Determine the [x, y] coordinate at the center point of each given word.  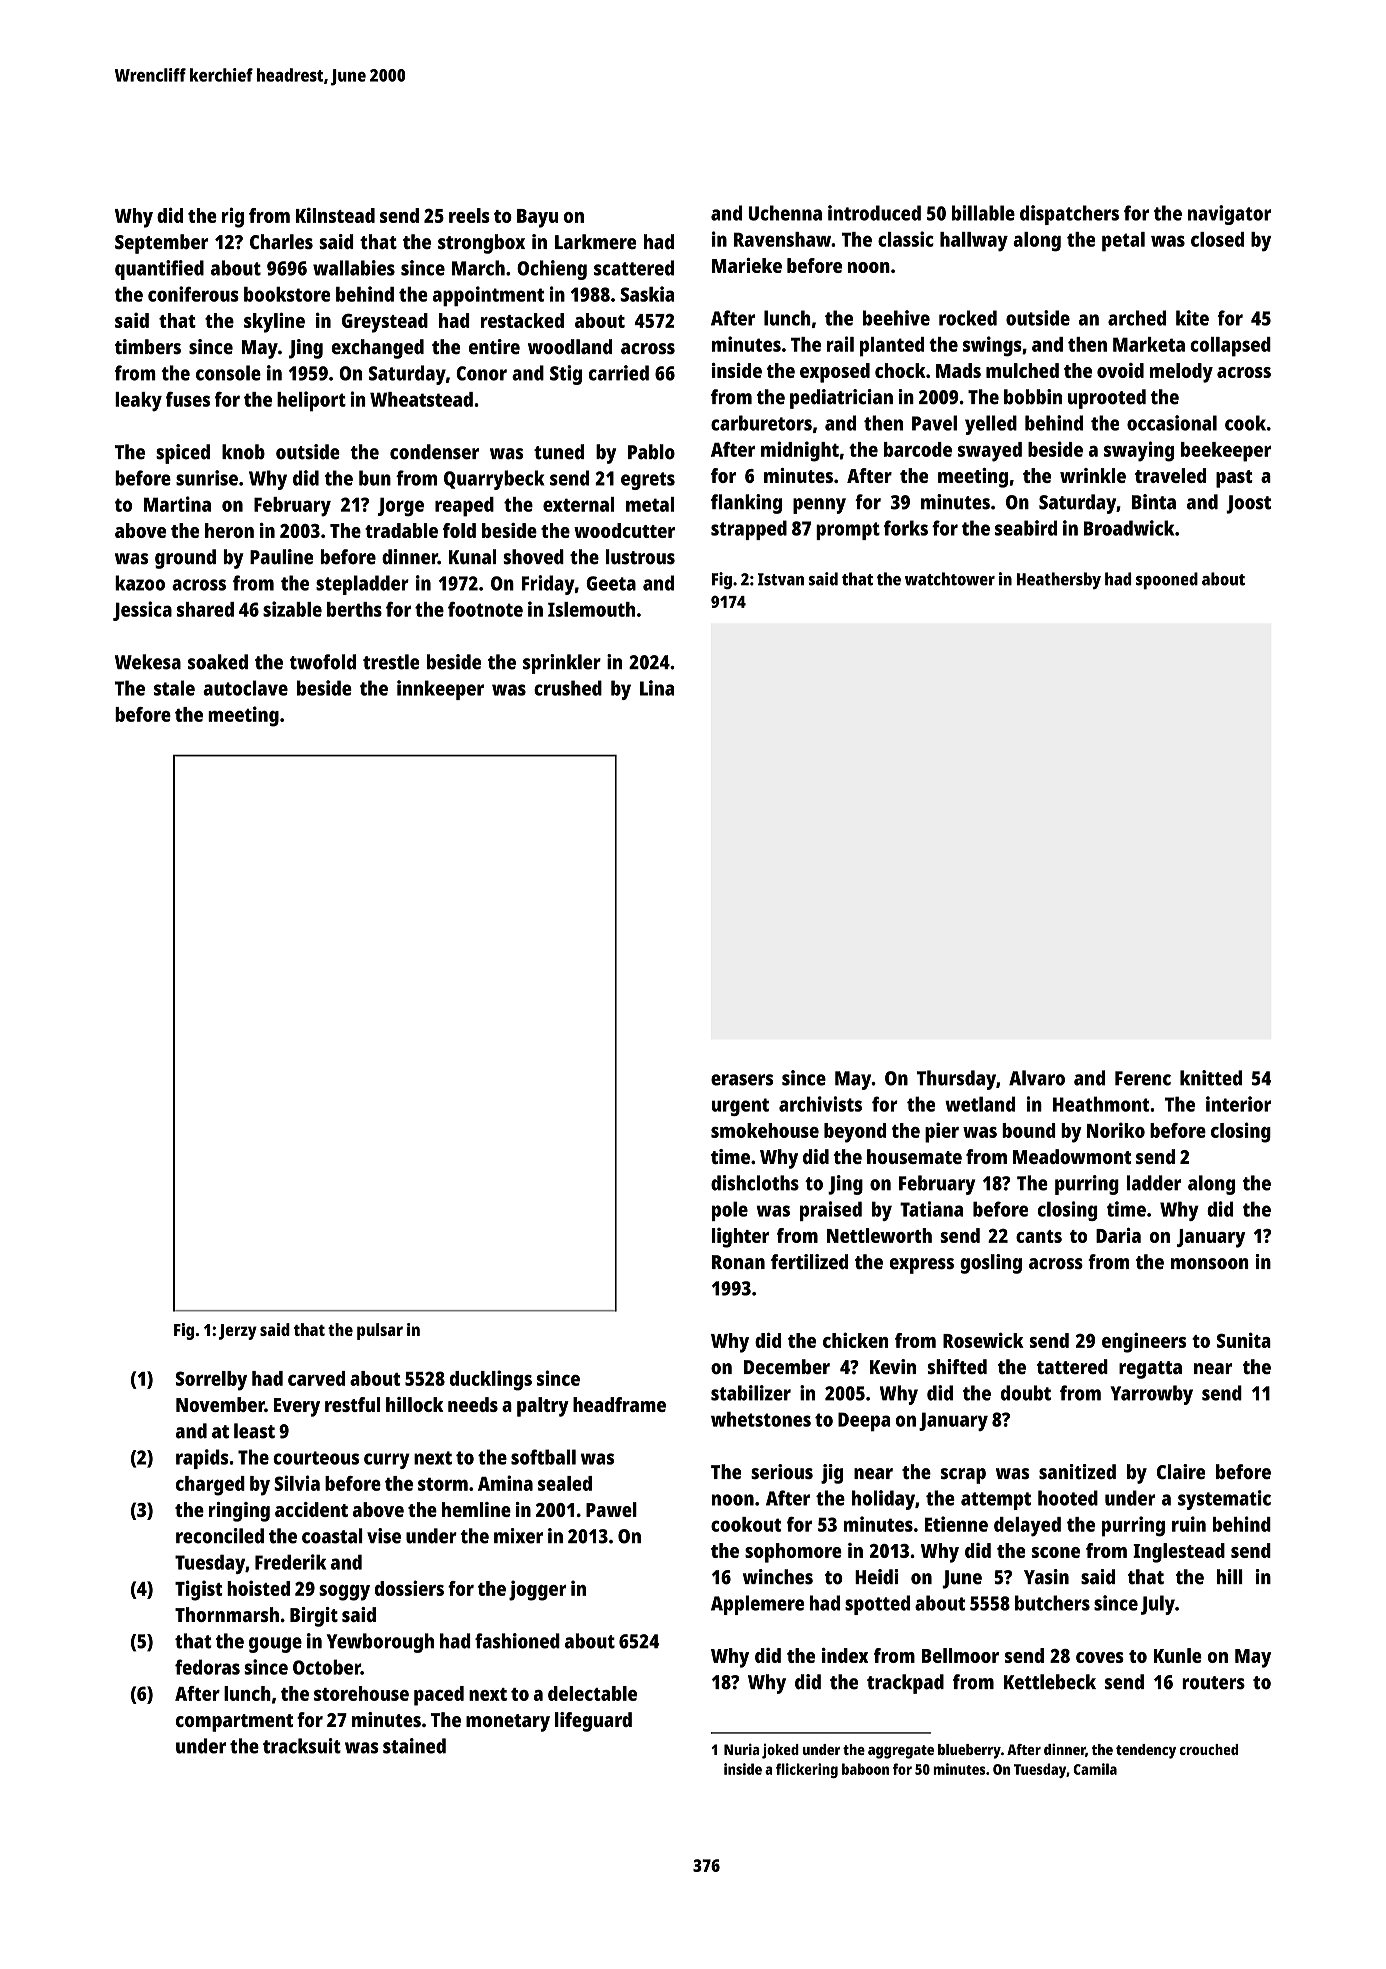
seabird [1026, 528]
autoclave [245, 688]
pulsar [380, 1331]
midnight [800, 451]
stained [414, 1746]
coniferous [193, 294]
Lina [657, 688]
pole [730, 1211]
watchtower [950, 579]
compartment [234, 1723]
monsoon [1210, 1263]
